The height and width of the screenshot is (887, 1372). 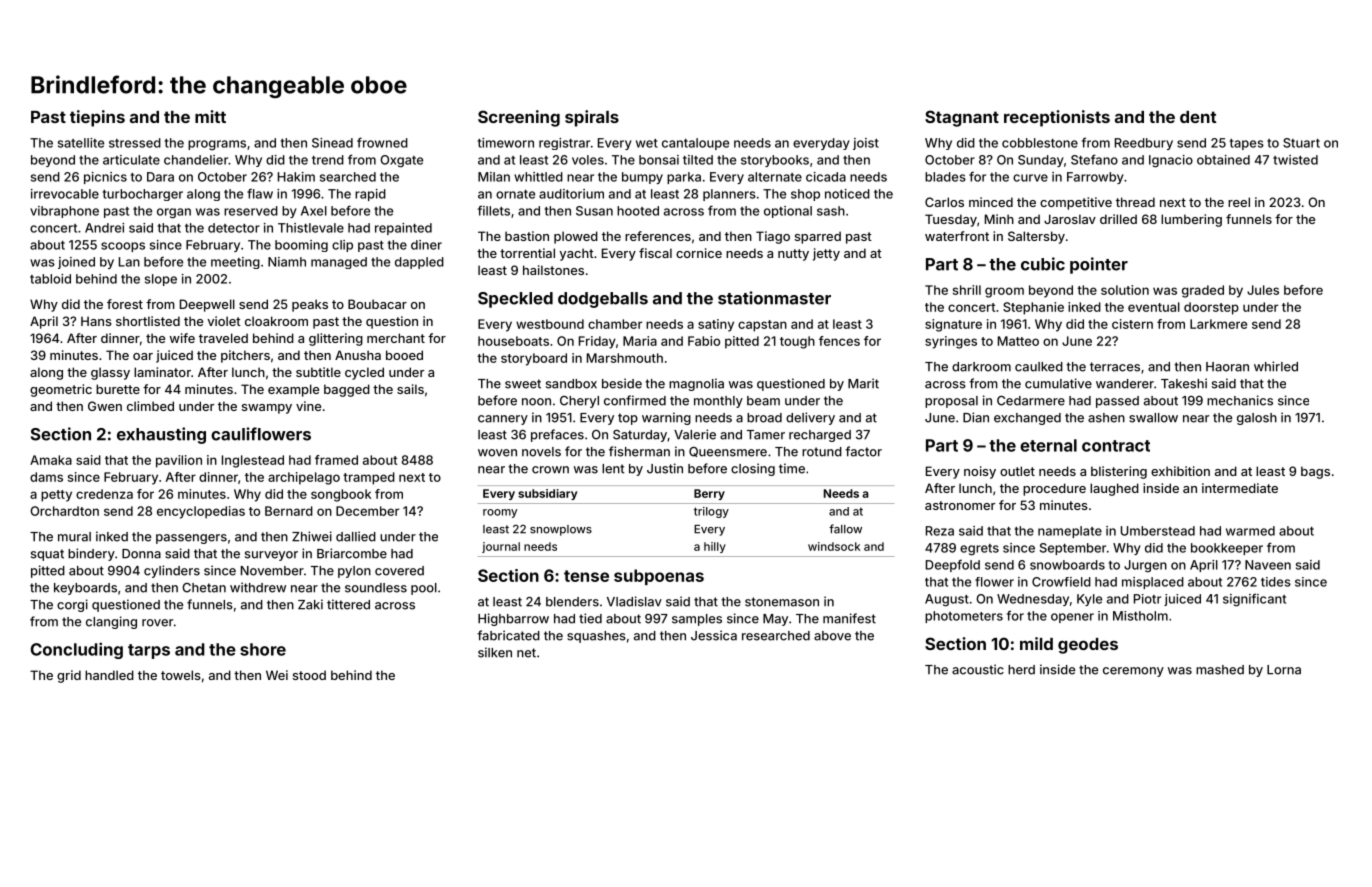 I want to click on mitt, so click(x=210, y=116).
